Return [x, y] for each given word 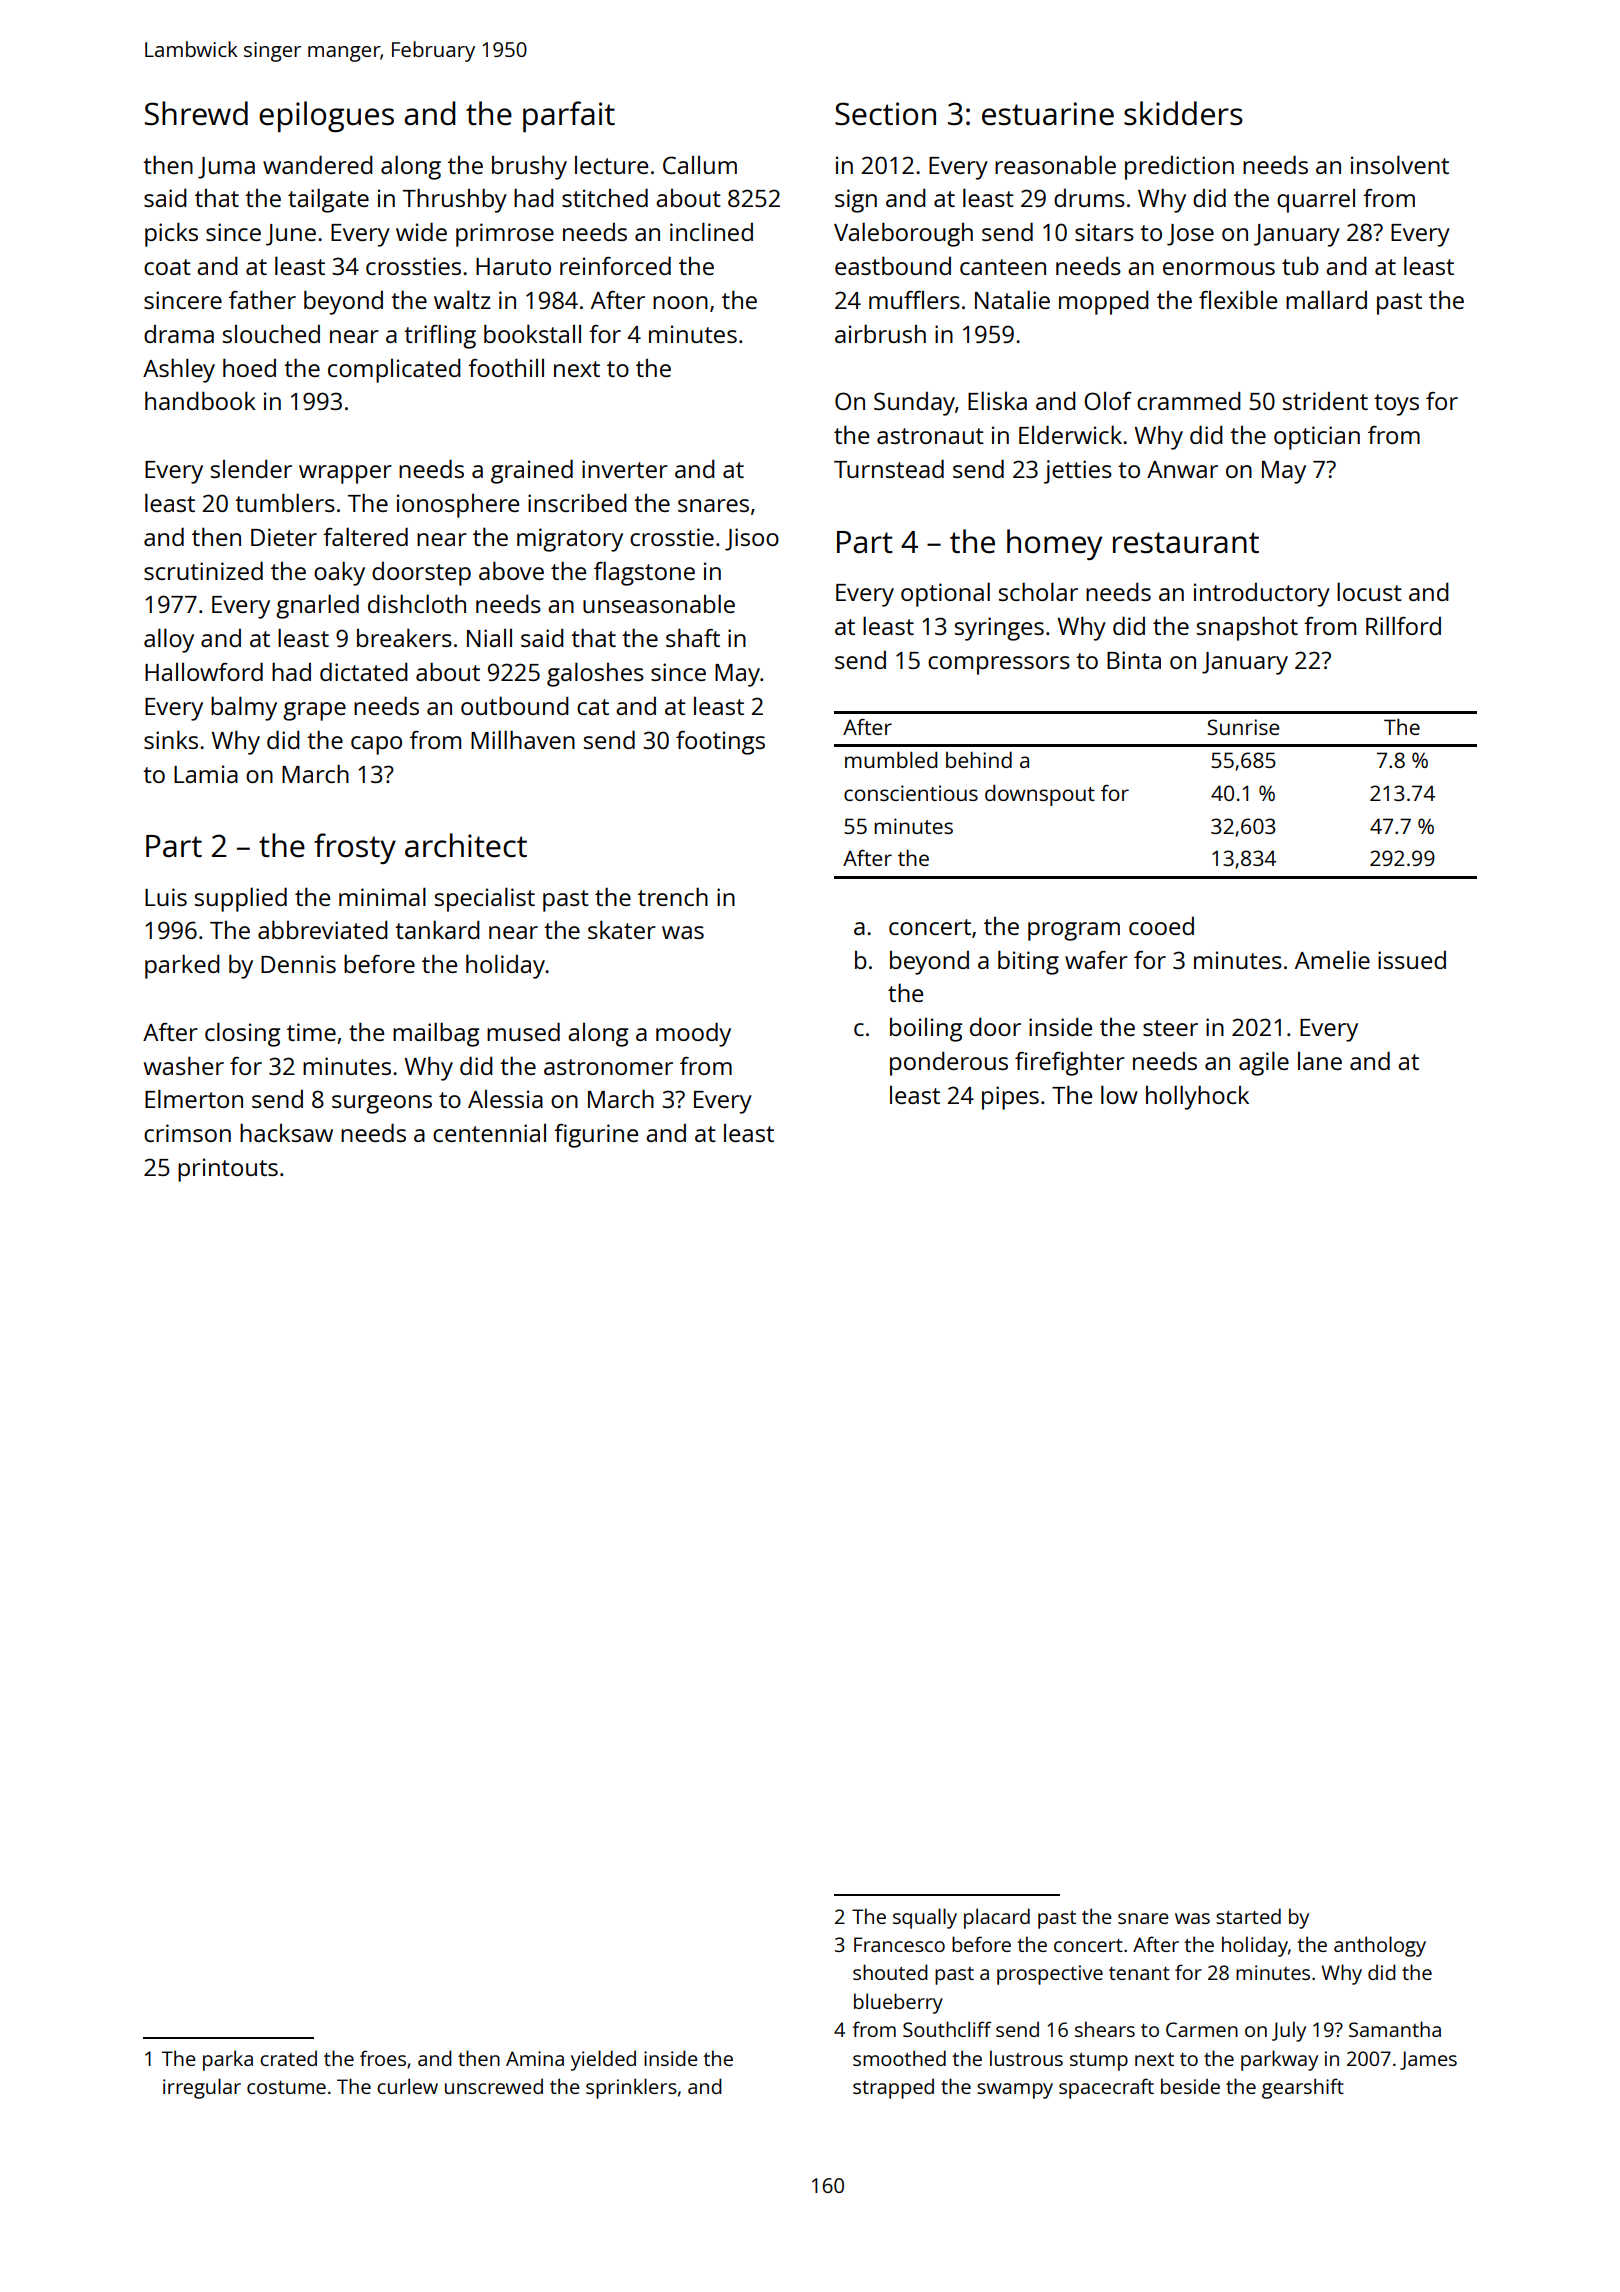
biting [1028, 962]
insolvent [1400, 164]
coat [167, 267]
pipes [1010, 1098]
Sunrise [1243, 727]
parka [228, 2060]
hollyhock [1197, 1097]
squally [925, 1918]
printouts [228, 1170]
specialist [485, 899]
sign [856, 201]
